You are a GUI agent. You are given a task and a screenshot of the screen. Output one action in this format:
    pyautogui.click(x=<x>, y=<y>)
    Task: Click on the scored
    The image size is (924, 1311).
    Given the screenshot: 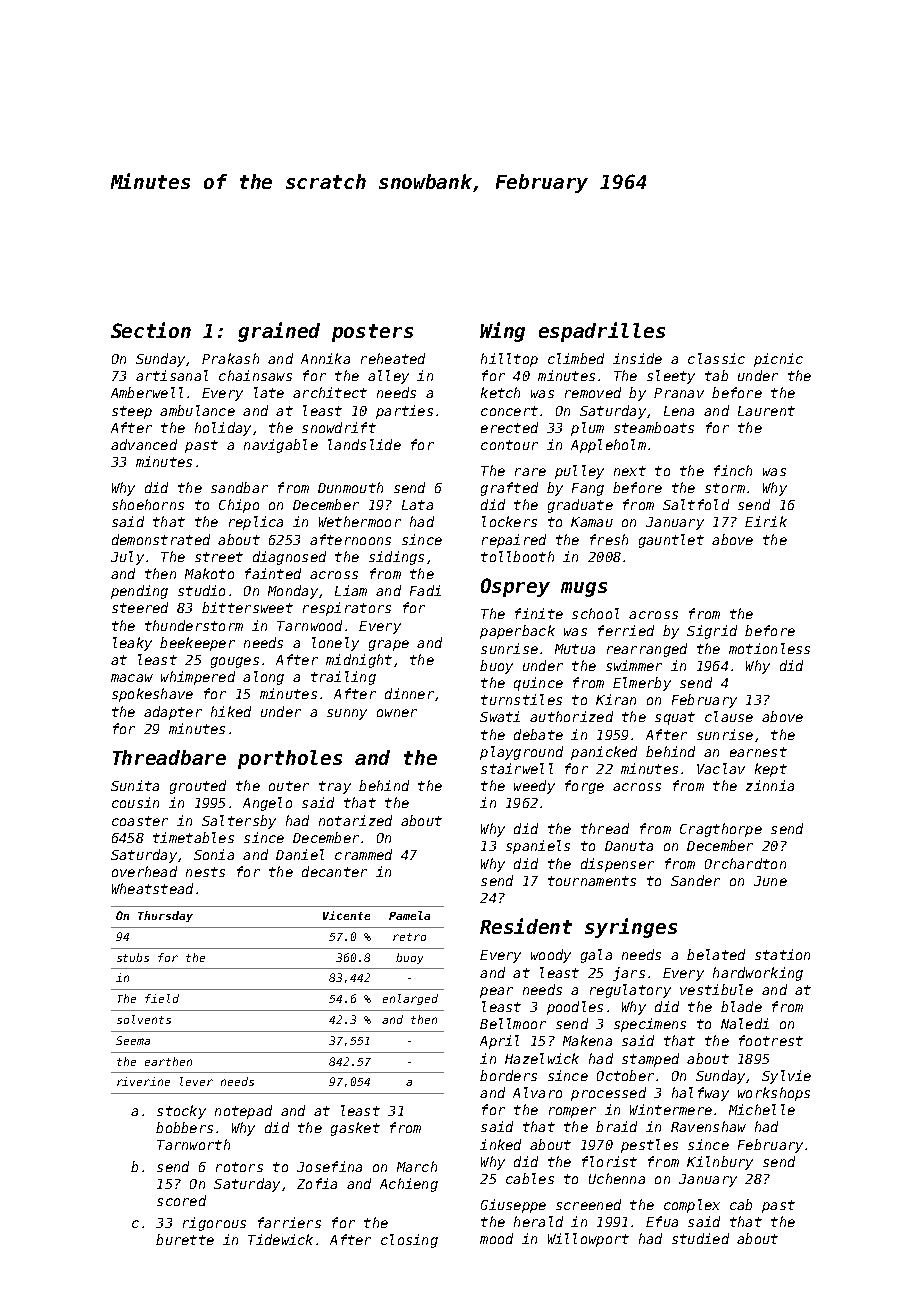 What is the action you would take?
    pyautogui.click(x=181, y=1200)
